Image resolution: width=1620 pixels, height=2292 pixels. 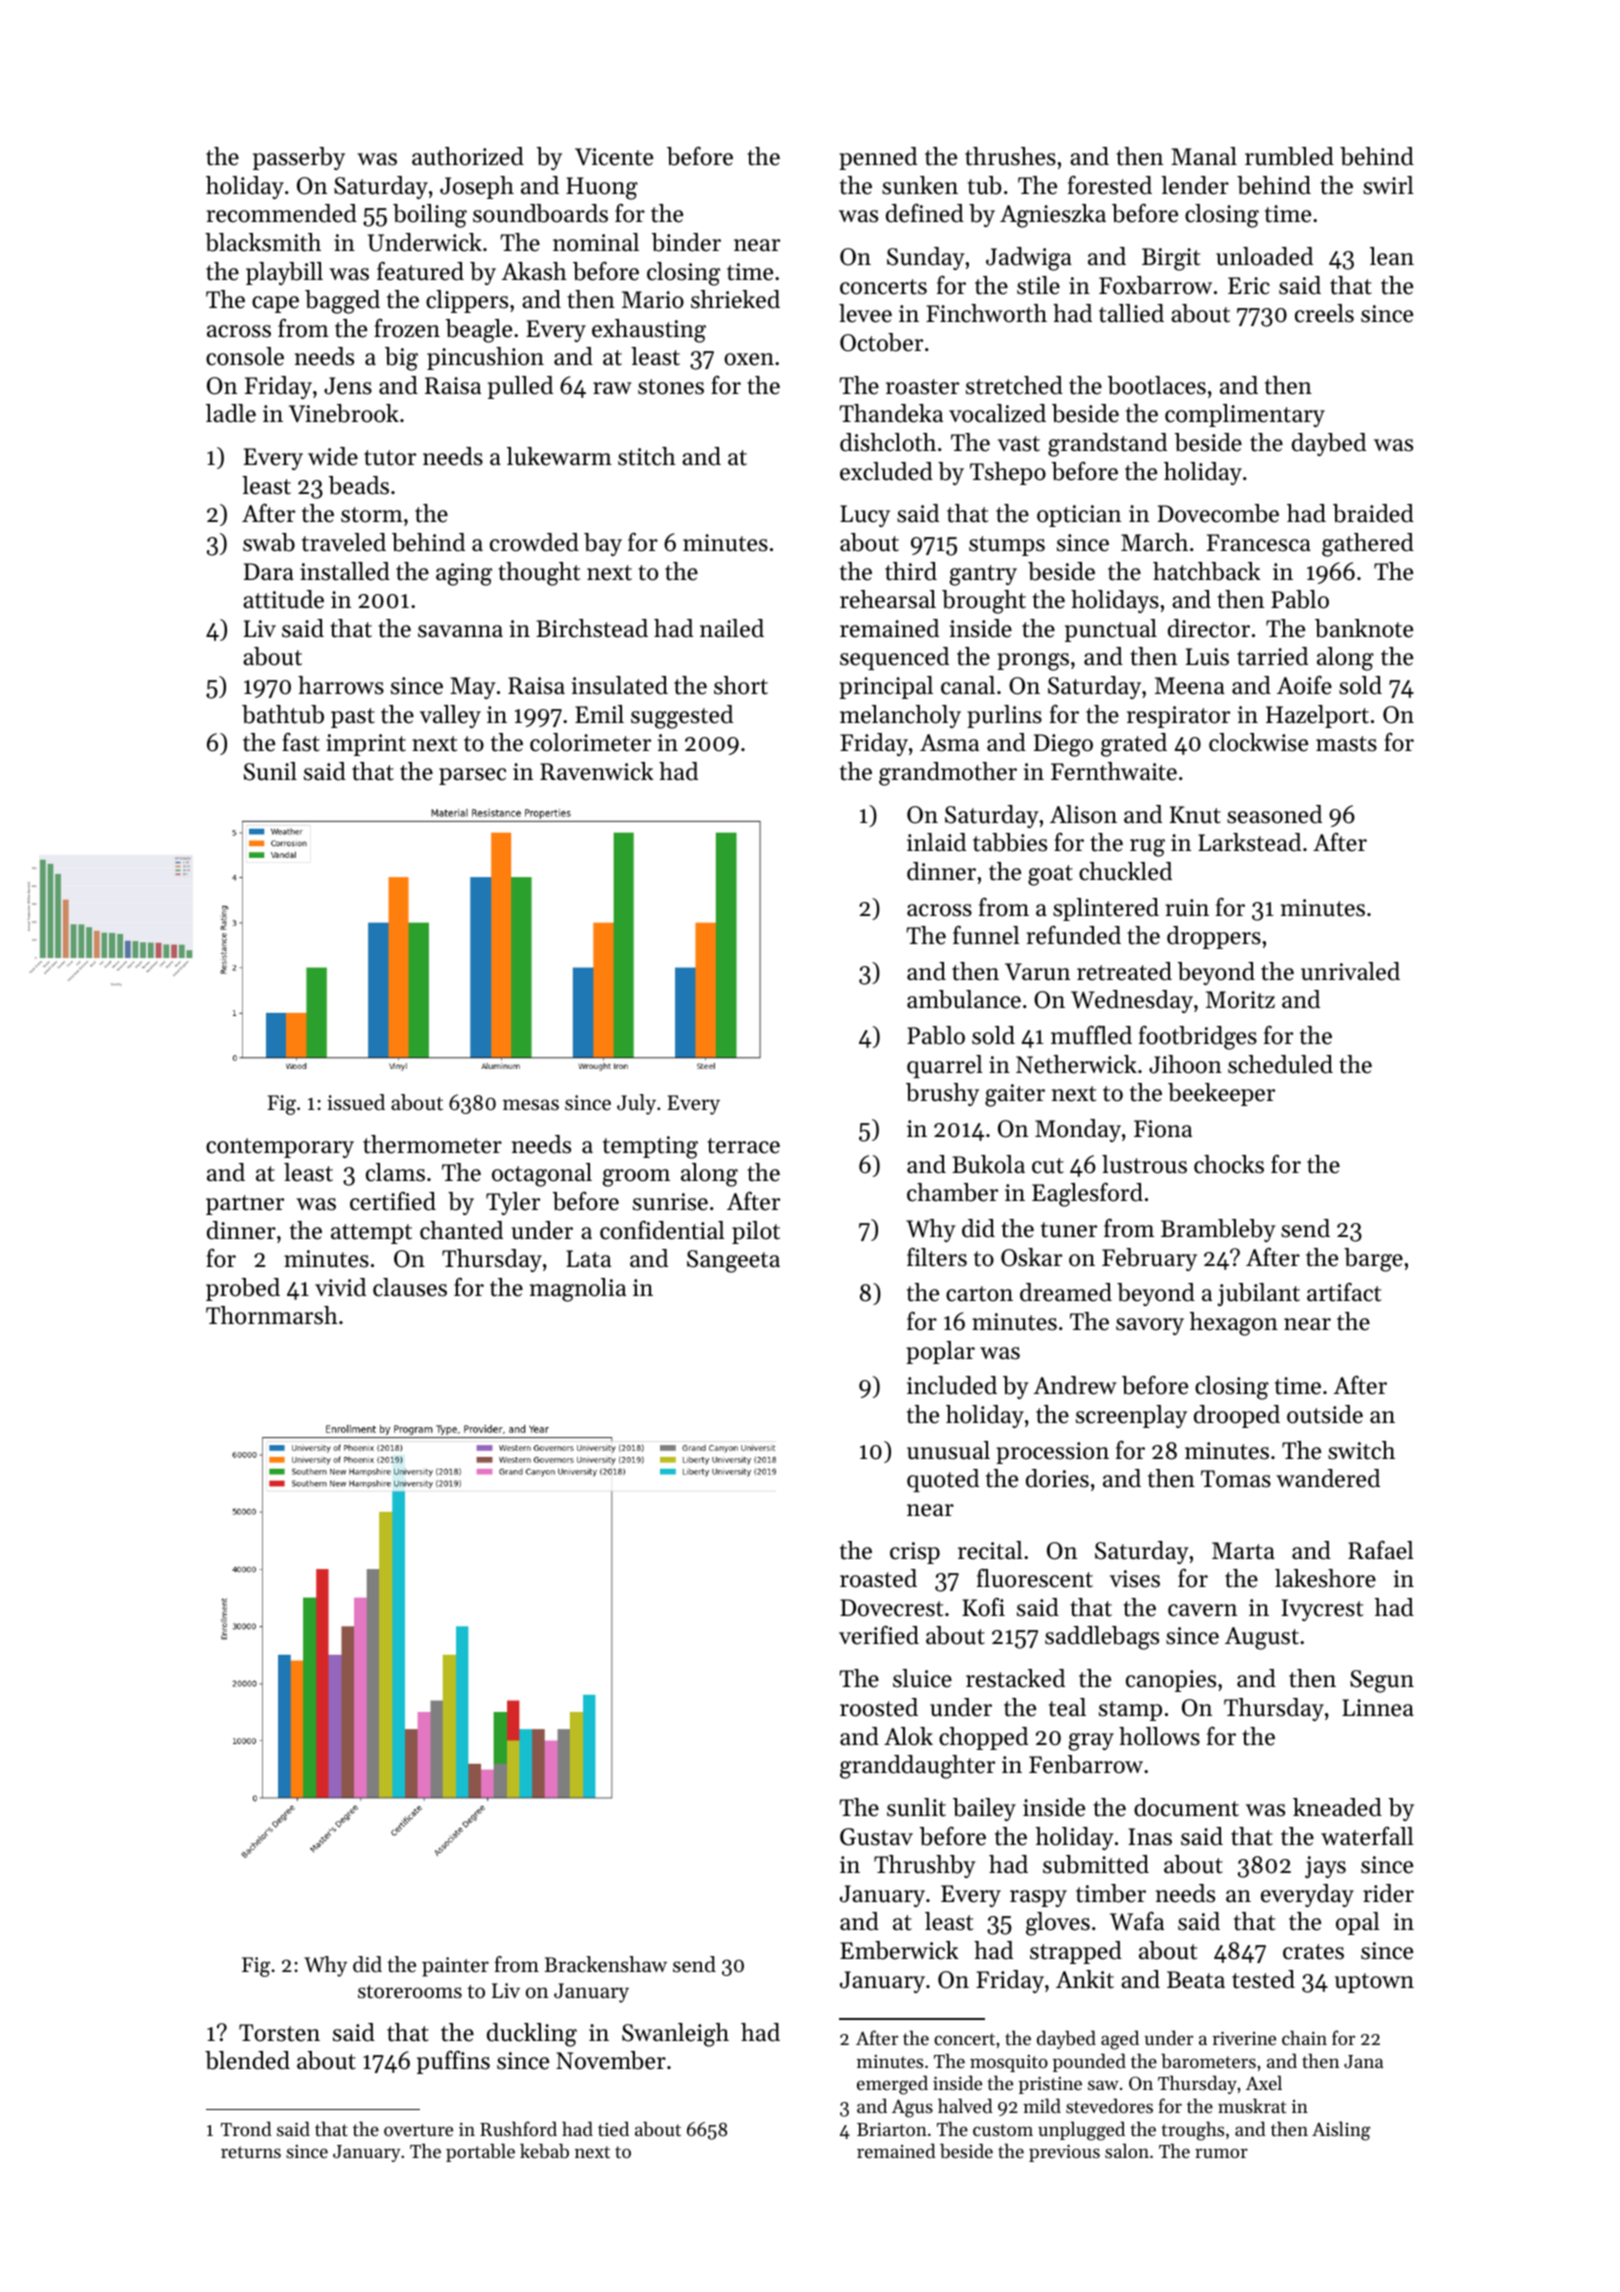 What do you see at coordinates (878, 158) in the screenshot?
I see `penned` at bounding box center [878, 158].
